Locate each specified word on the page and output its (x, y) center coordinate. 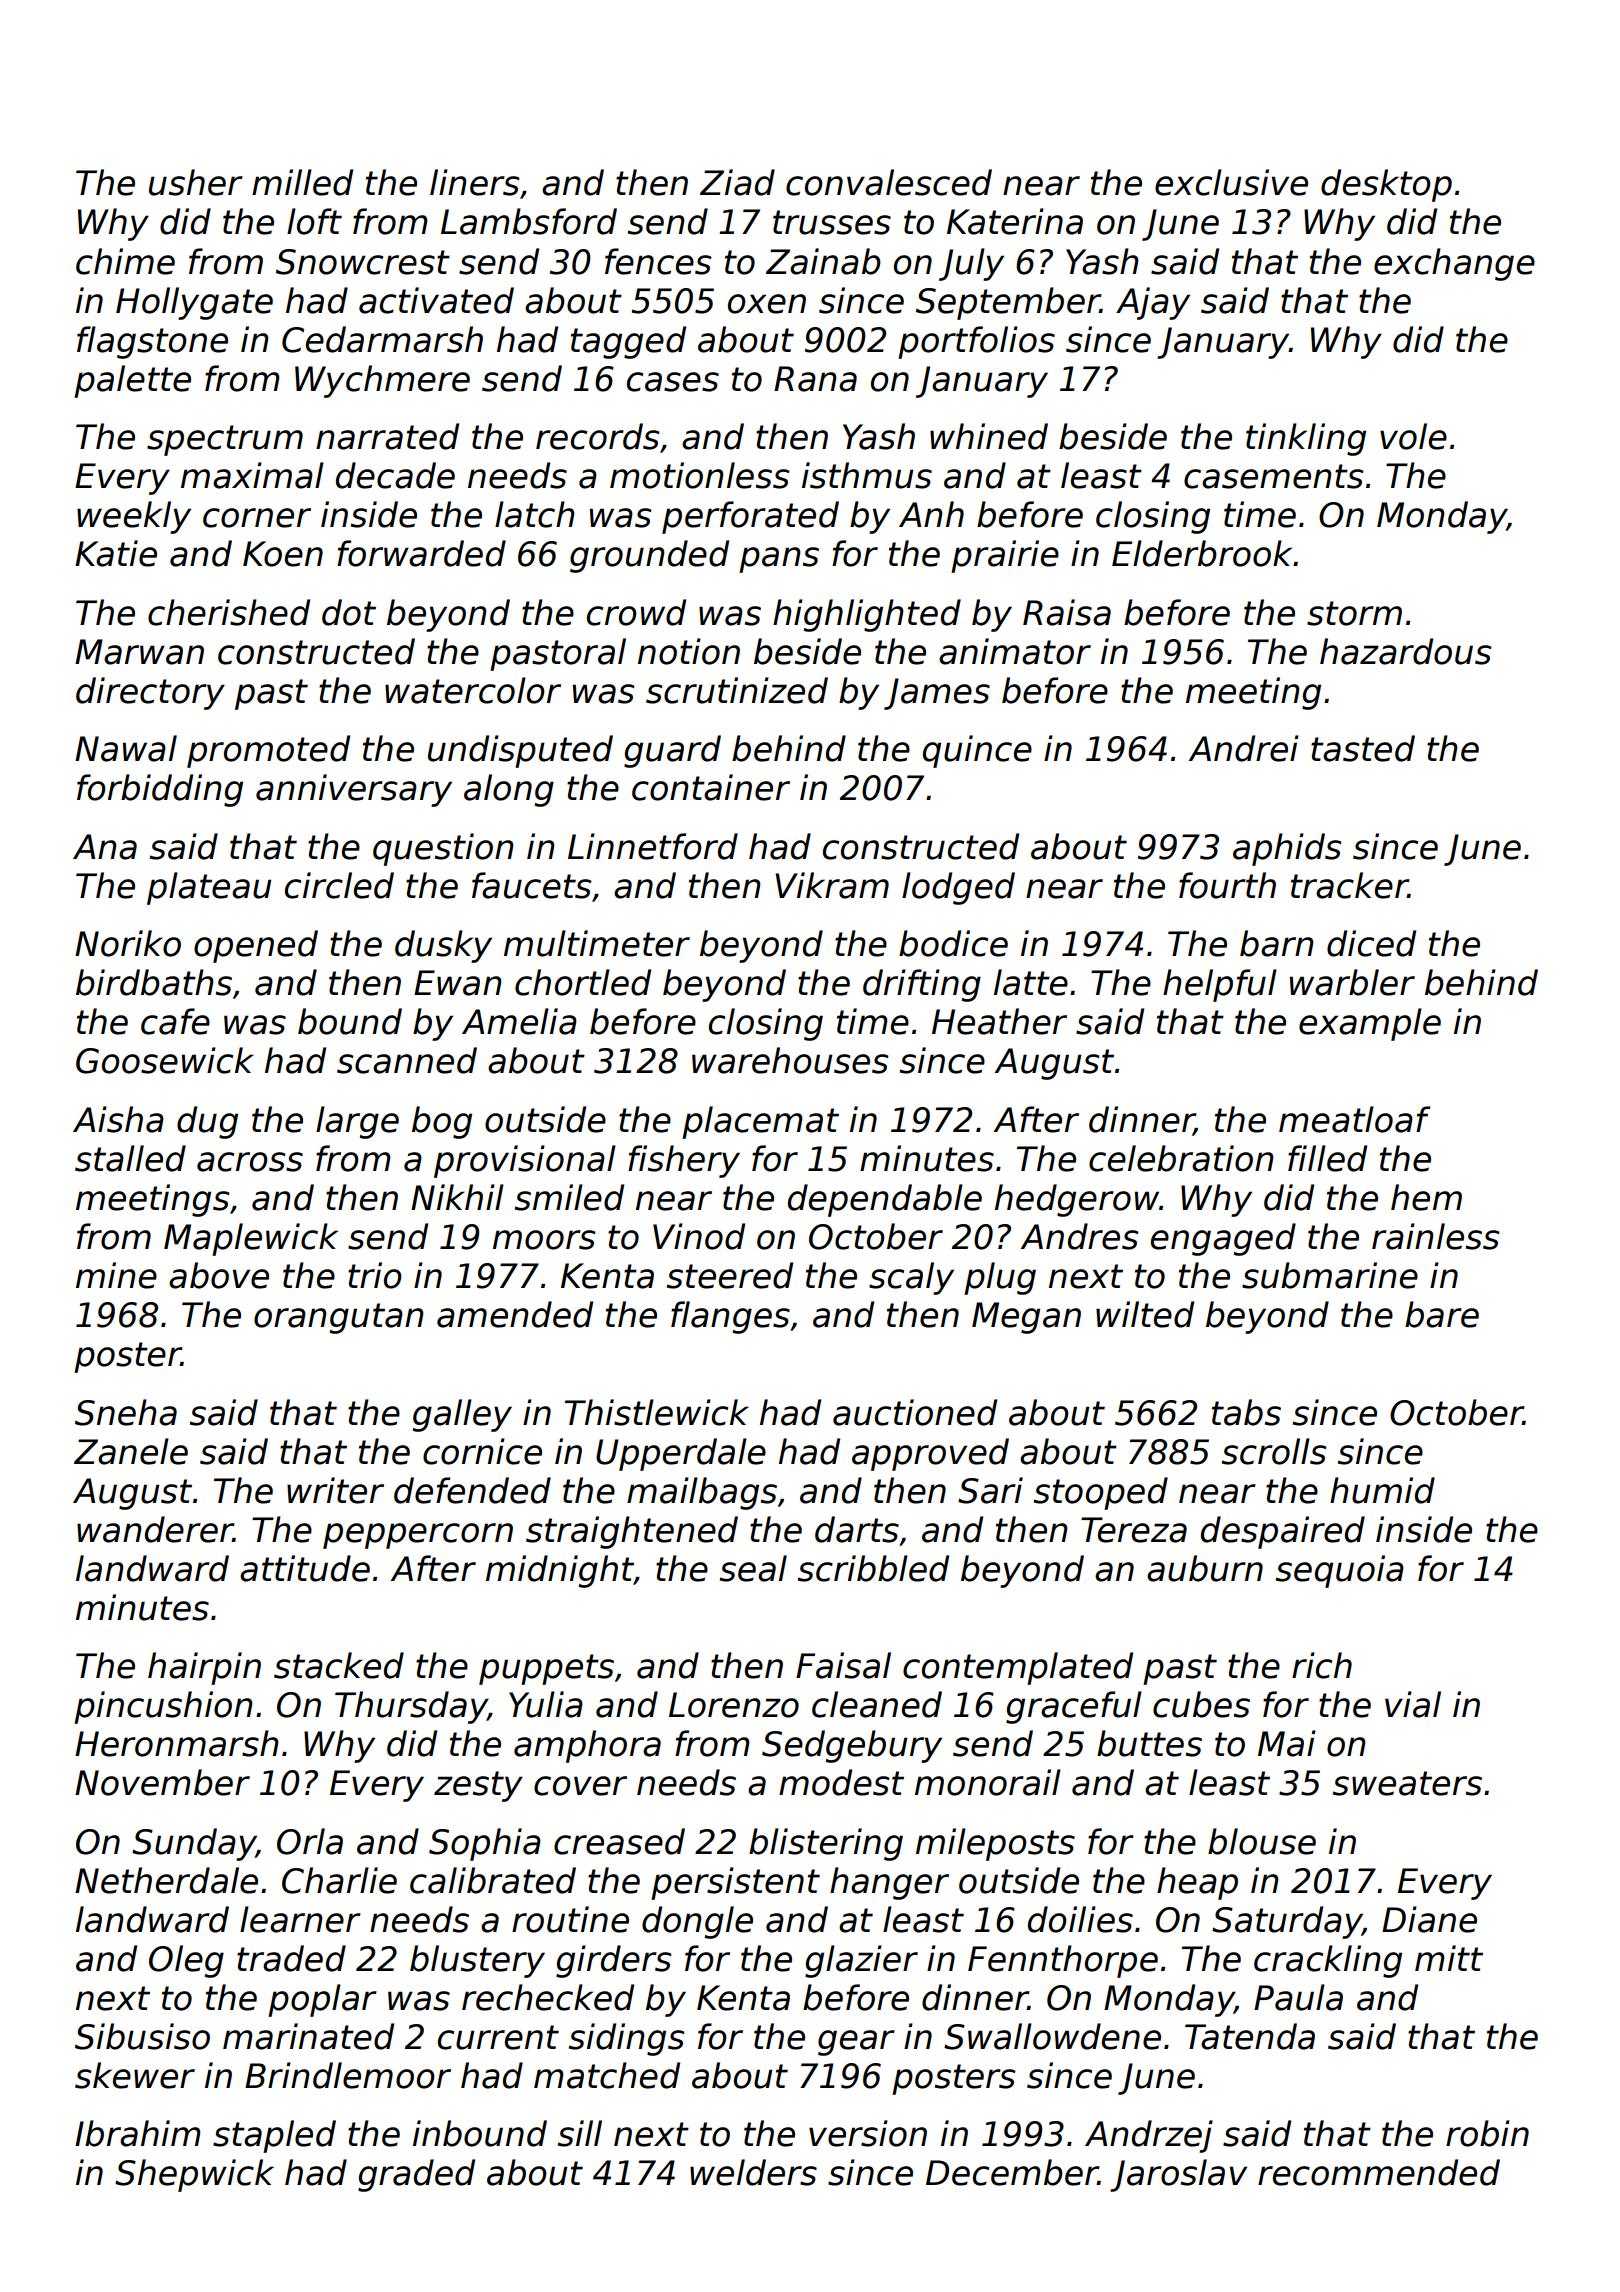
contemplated (1018, 1668)
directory (150, 693)
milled (302, 182)
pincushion (163, 1707)
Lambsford (529, 221)
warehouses (790, 1060)
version (868, 2133)
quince (977, 751)
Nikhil (457, 1197)
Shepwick (194, 2175)
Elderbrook (1202, 553)
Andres (1079, 1236)
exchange (1454, 264)
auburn (1205, 1568)
